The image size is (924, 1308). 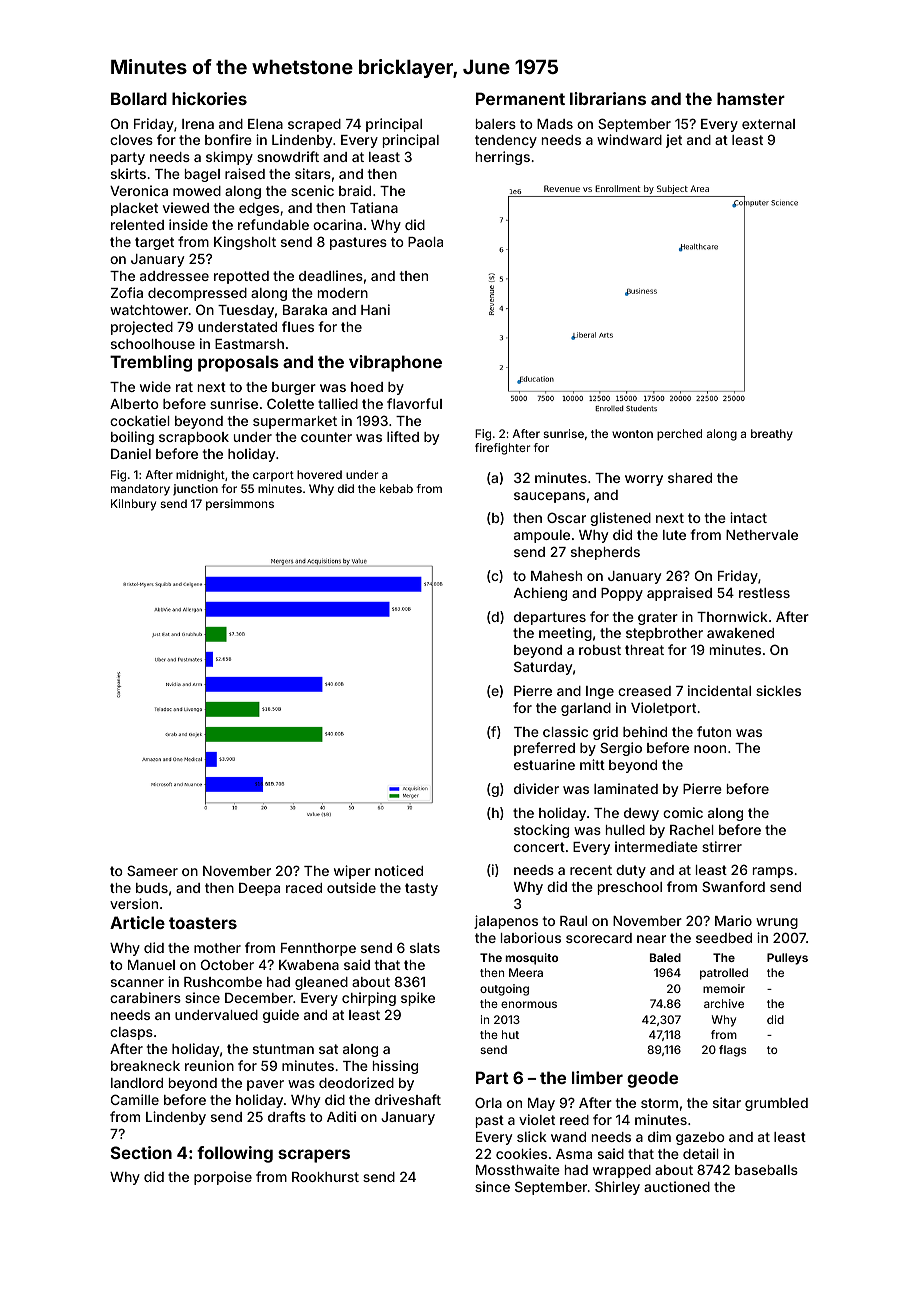 What do you see at coordinates (137, 922) in the document?
I see `Article` at bounding box center [137, 922].
